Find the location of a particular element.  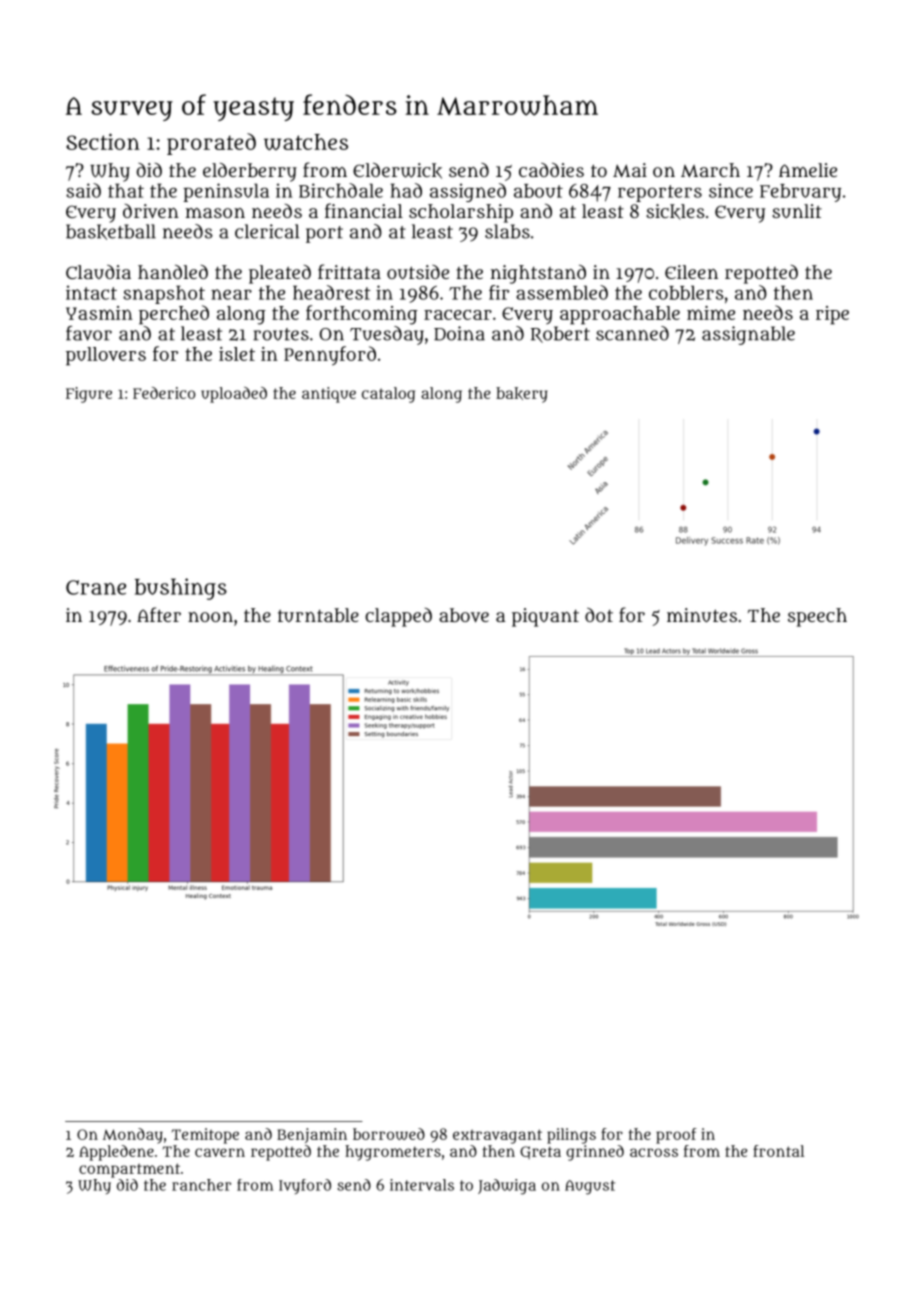

Section is located at coordinates (103, 141).
